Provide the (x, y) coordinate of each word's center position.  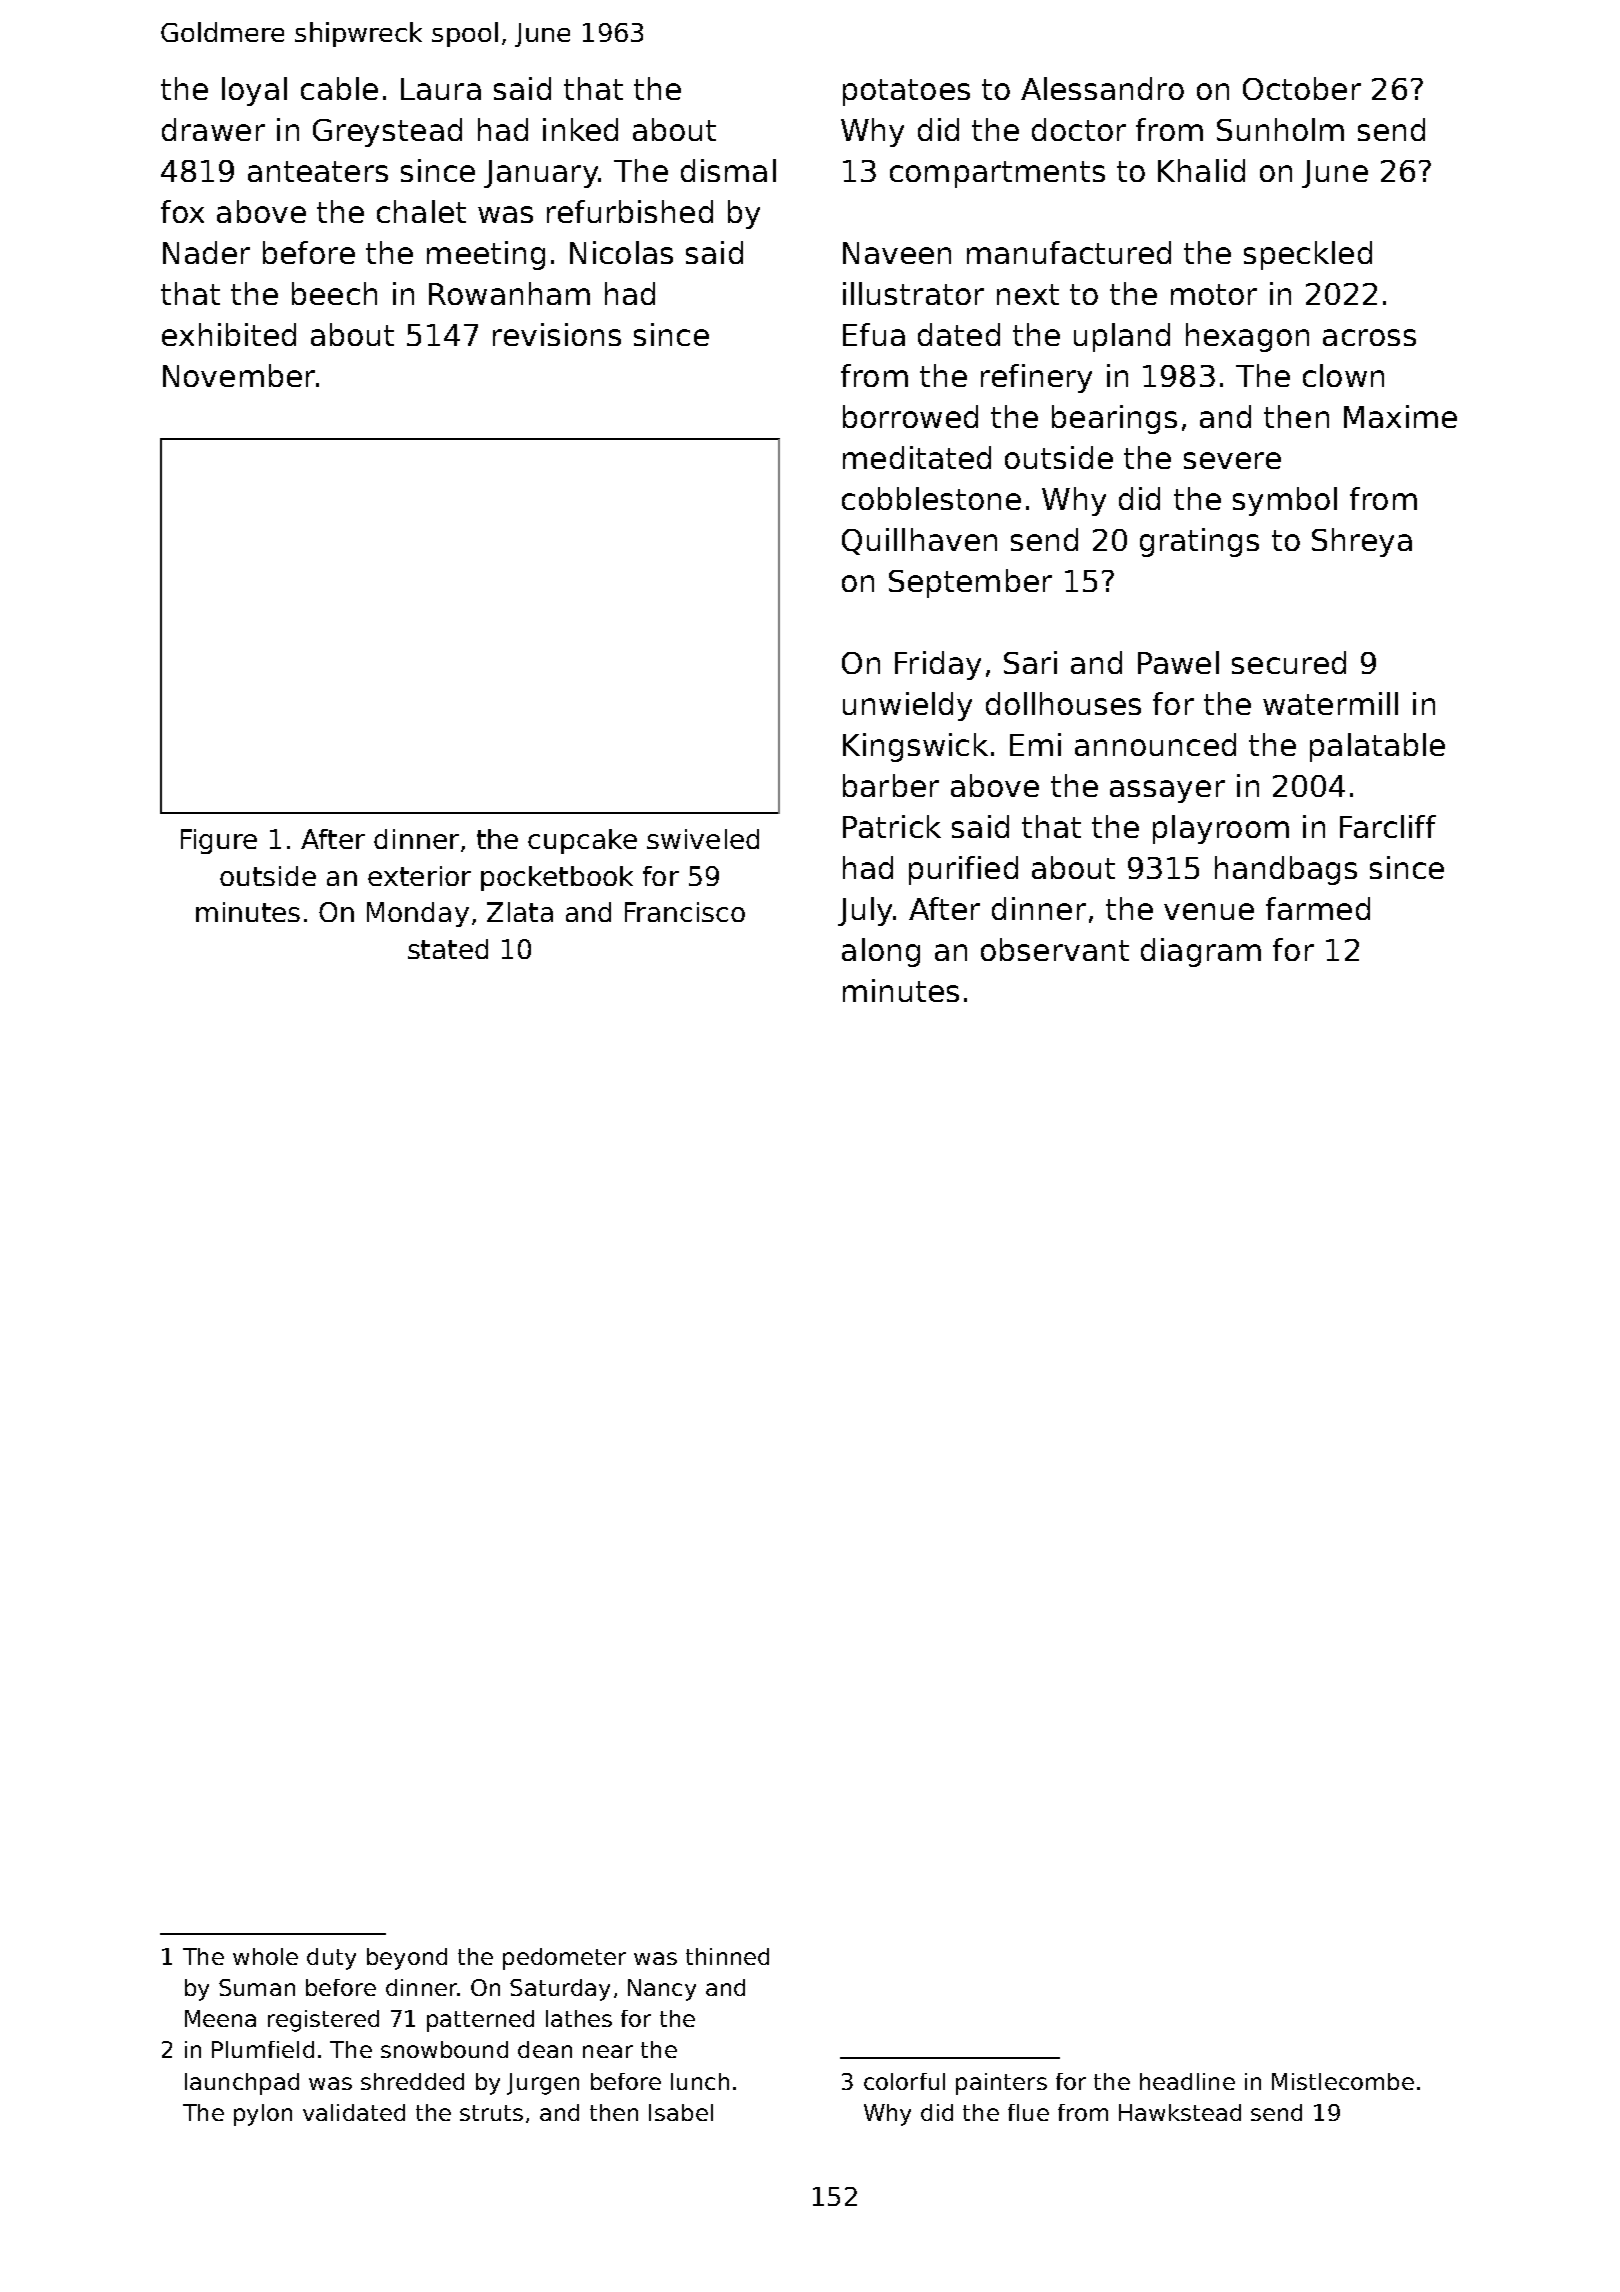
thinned (727, 1956)
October (1302, 88)
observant (1055, 949)
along (881, 952)
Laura (441, 89)
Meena (220, 2018)
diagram (1201, 952)
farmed (1318, 908)
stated (448, 949)
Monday (418, 914)
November (239, 375)
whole (265, 1956)
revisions (557, 334)
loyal (254, 91)
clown (1343, 375)
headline (1187, 2081)
